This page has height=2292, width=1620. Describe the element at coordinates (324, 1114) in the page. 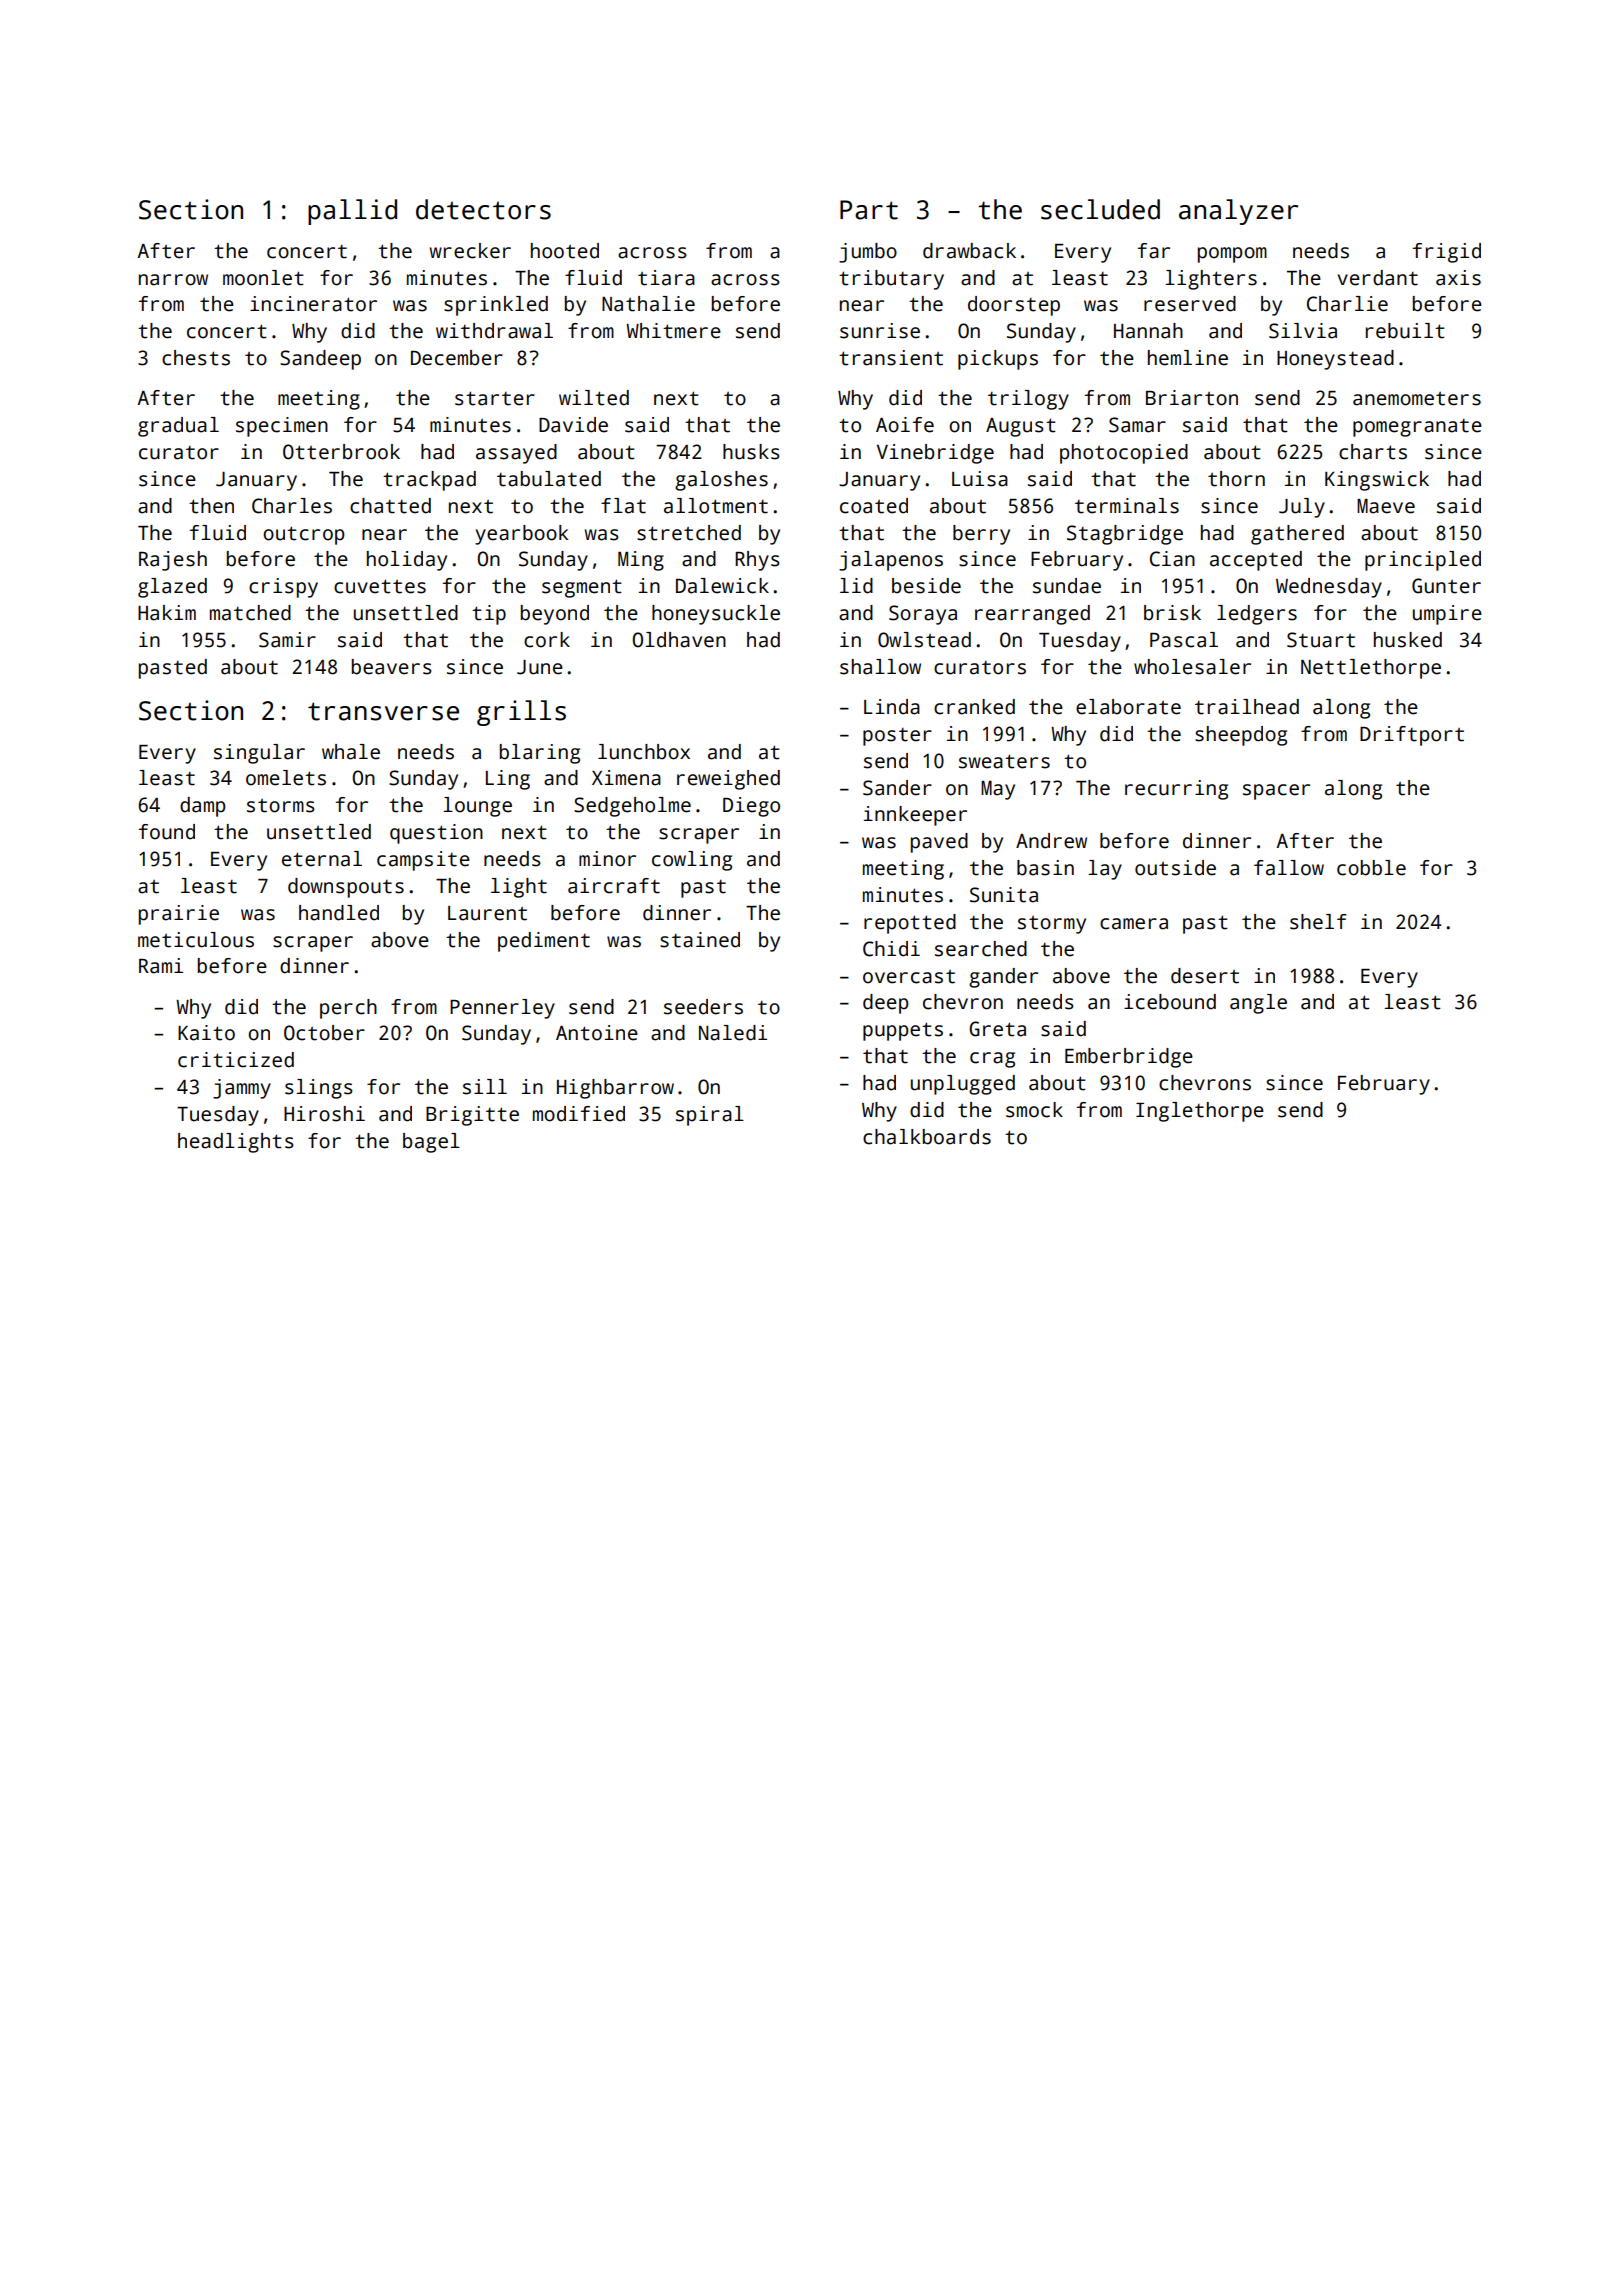

I see `Hiroshi` at that location.
